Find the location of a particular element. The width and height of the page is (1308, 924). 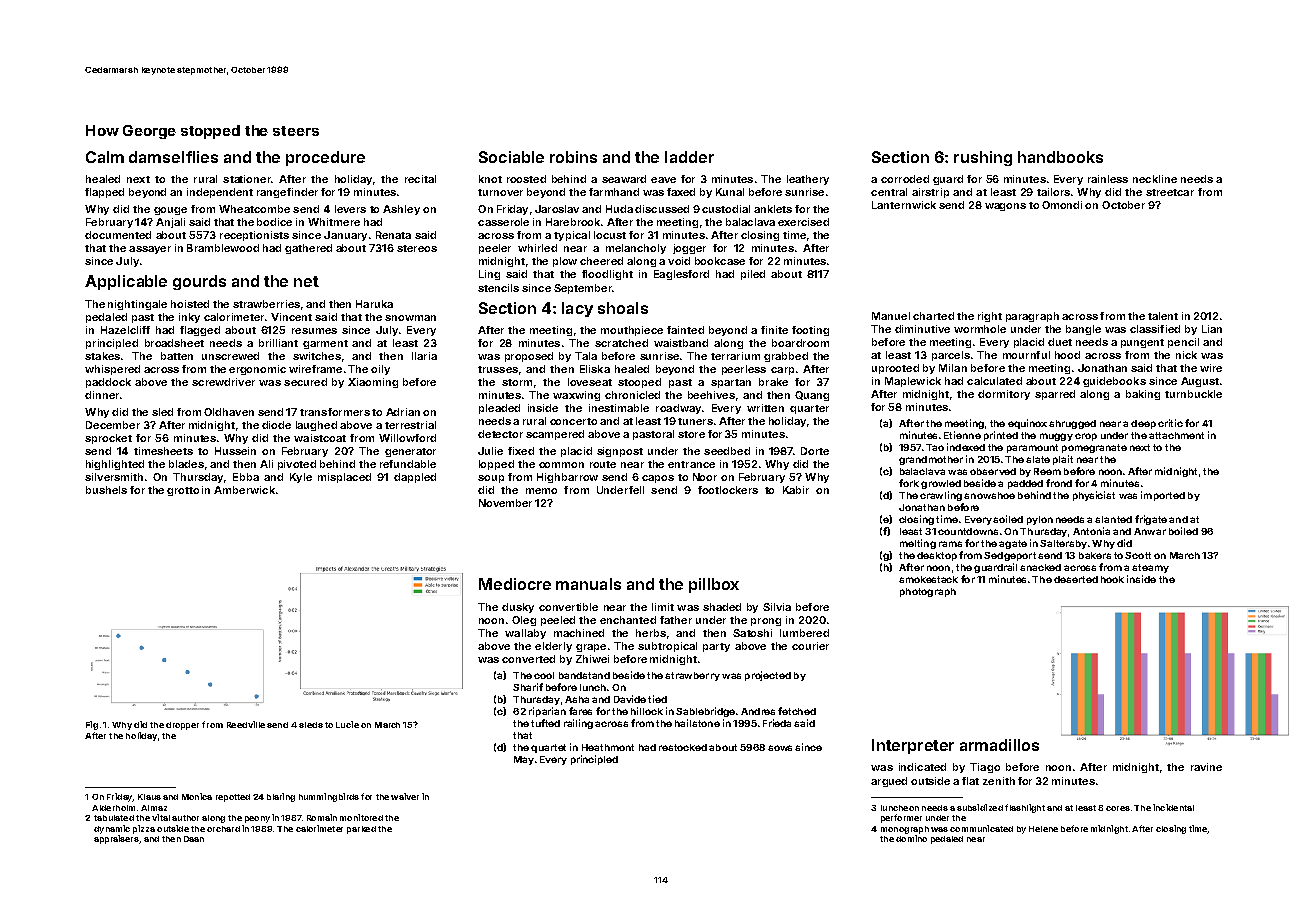

manuals is located at coordinates (588, 584).
